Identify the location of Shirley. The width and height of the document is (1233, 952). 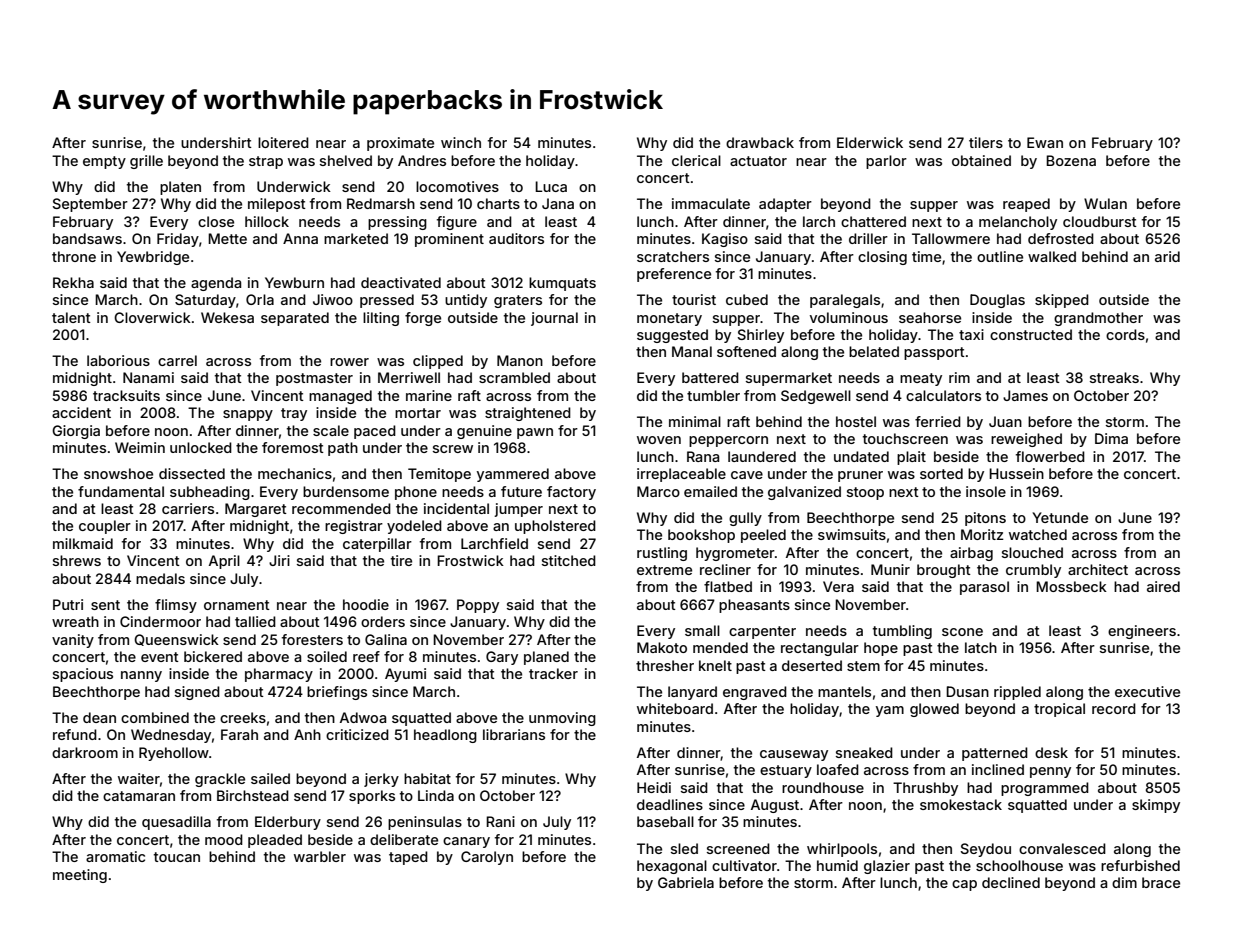
(761, 336).
